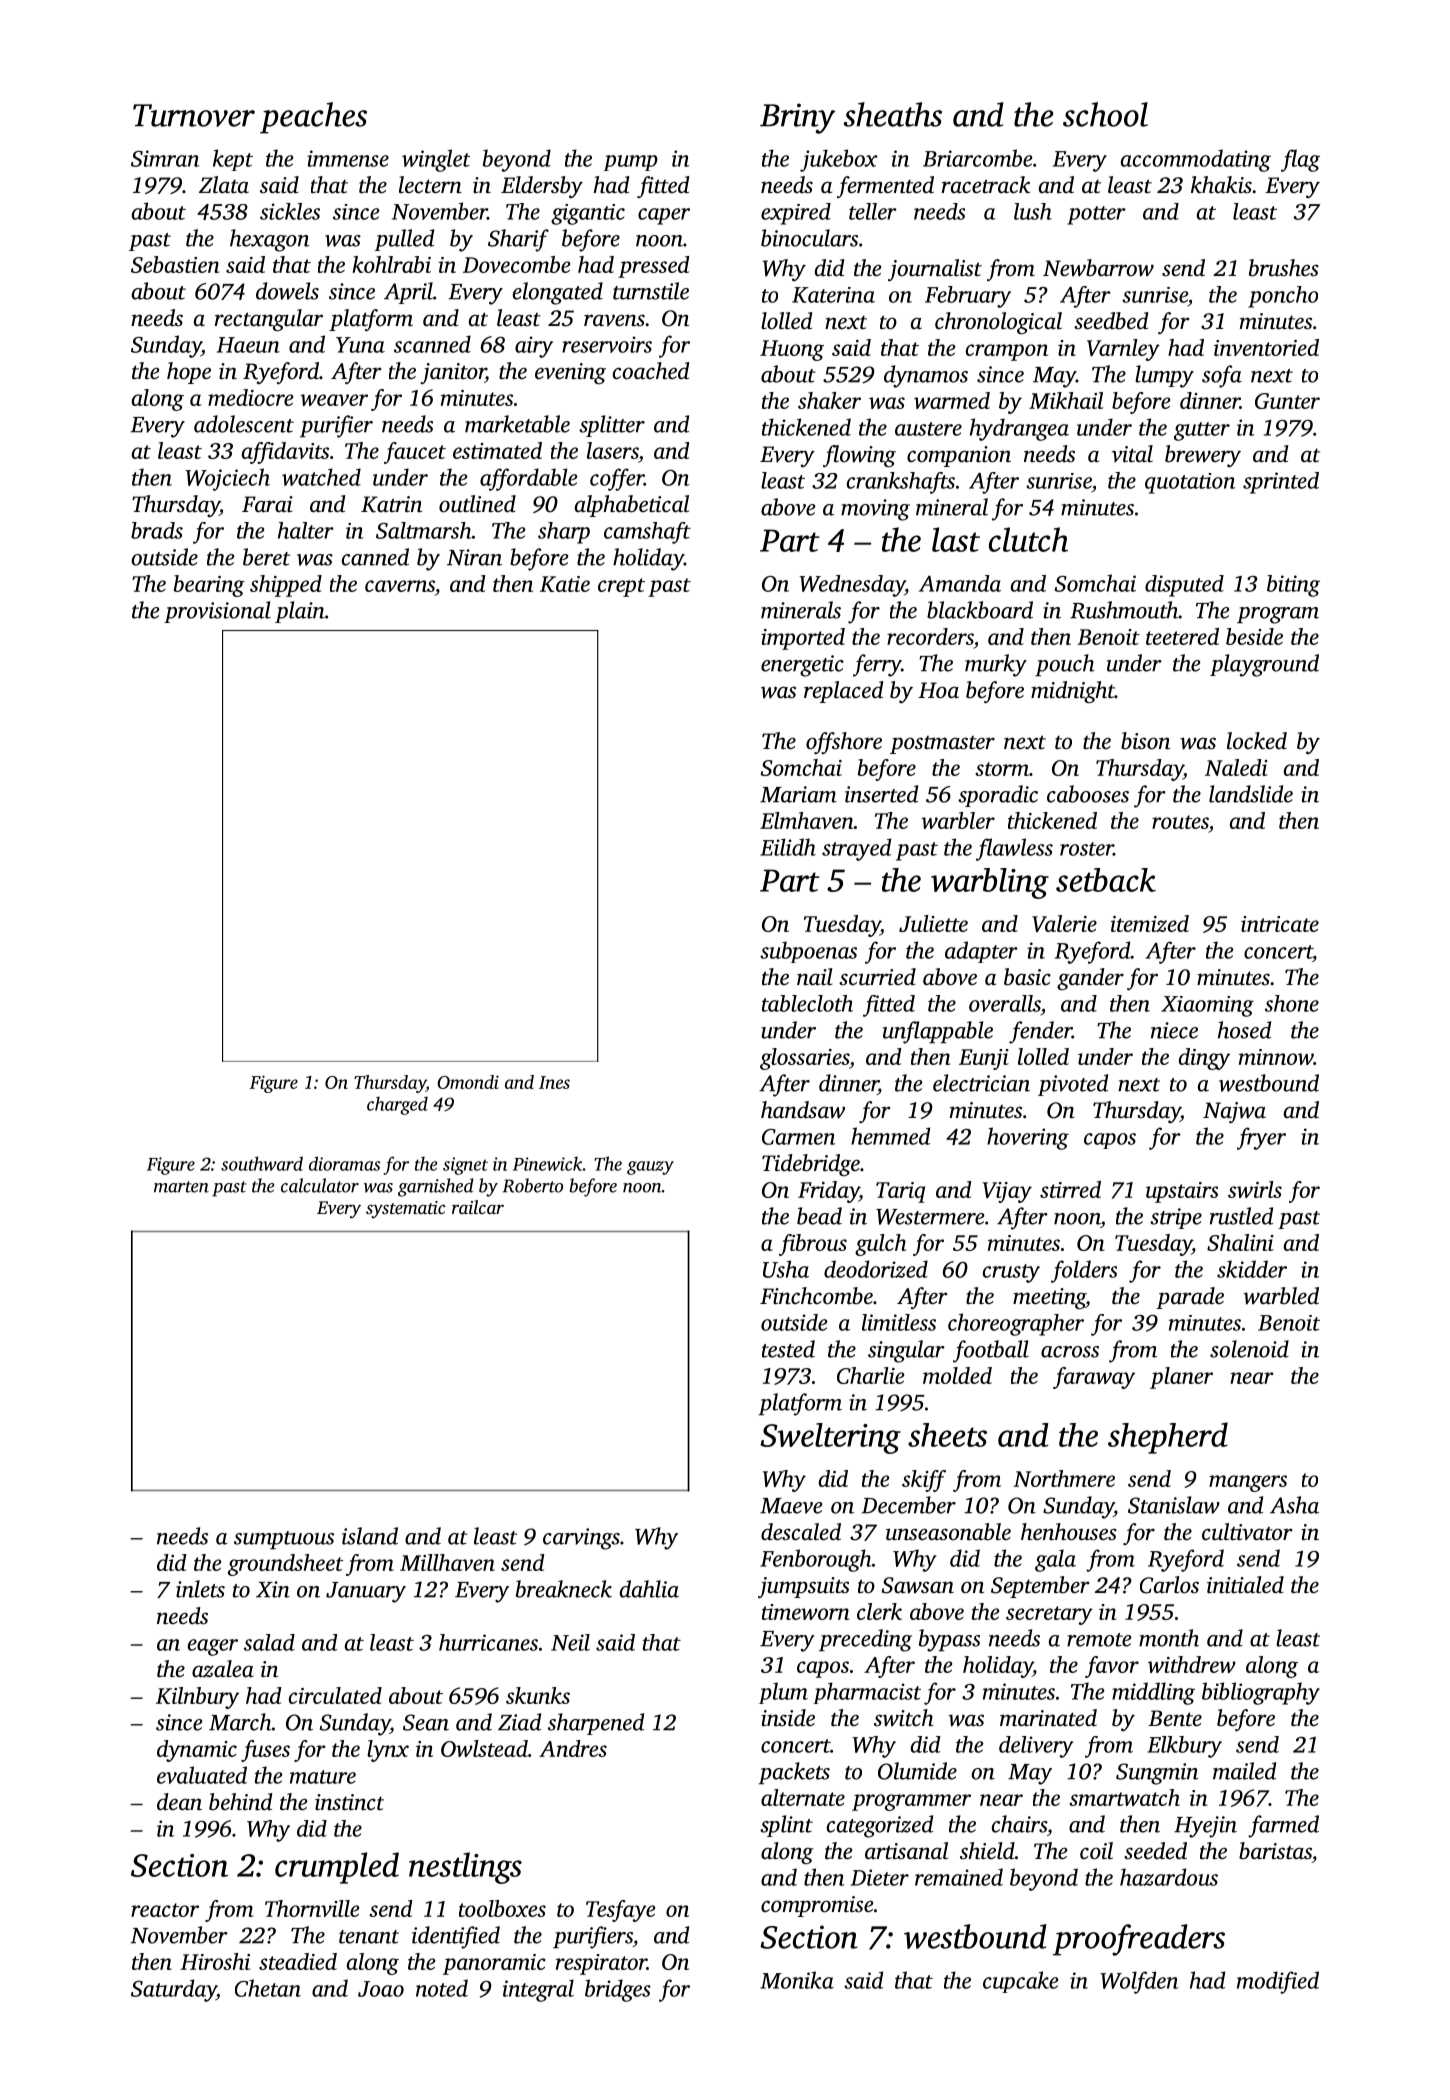  I want to click on Yuna, so click(360, 345).
